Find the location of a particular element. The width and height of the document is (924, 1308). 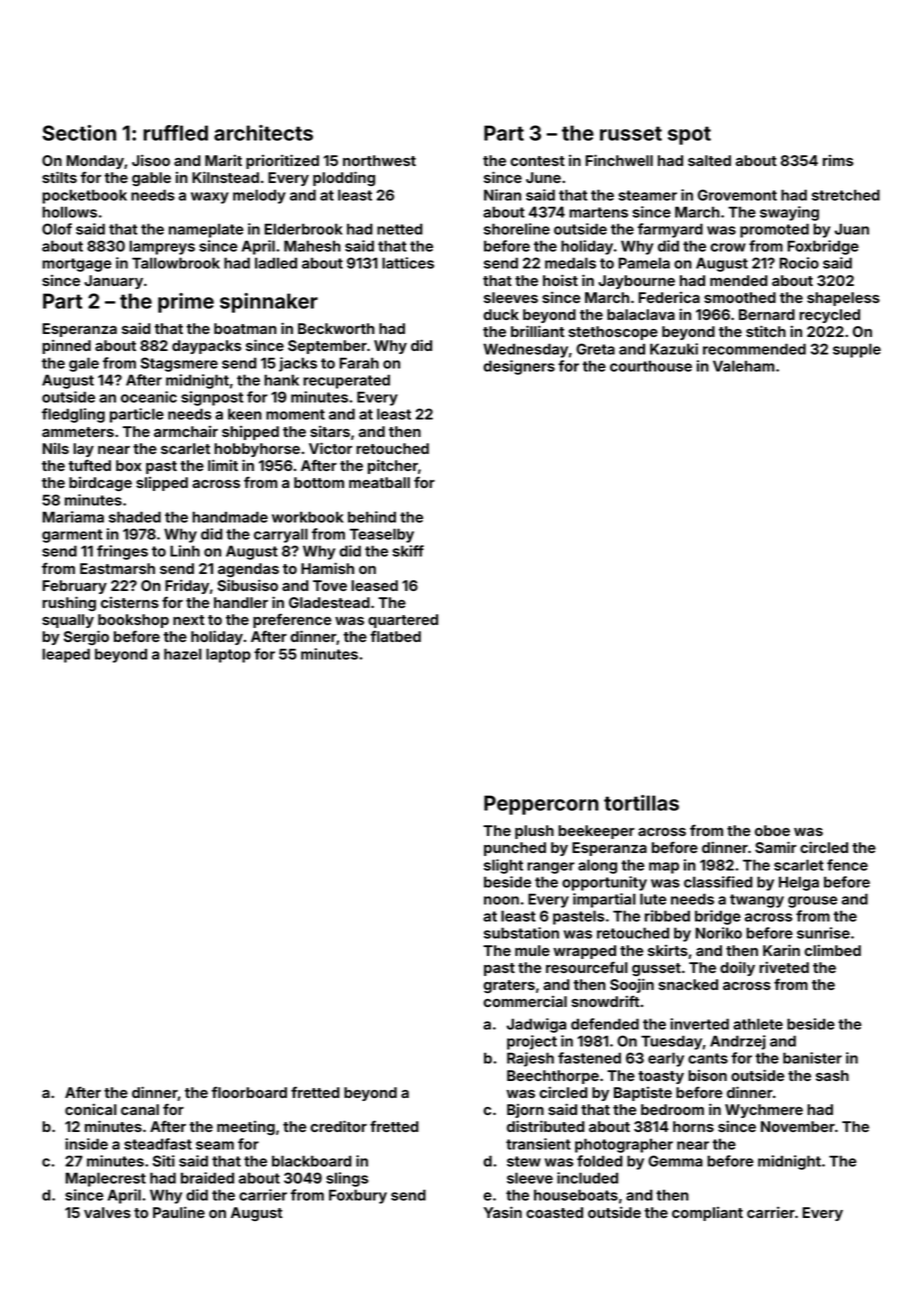

netted is located at coordinates (400, 229).
